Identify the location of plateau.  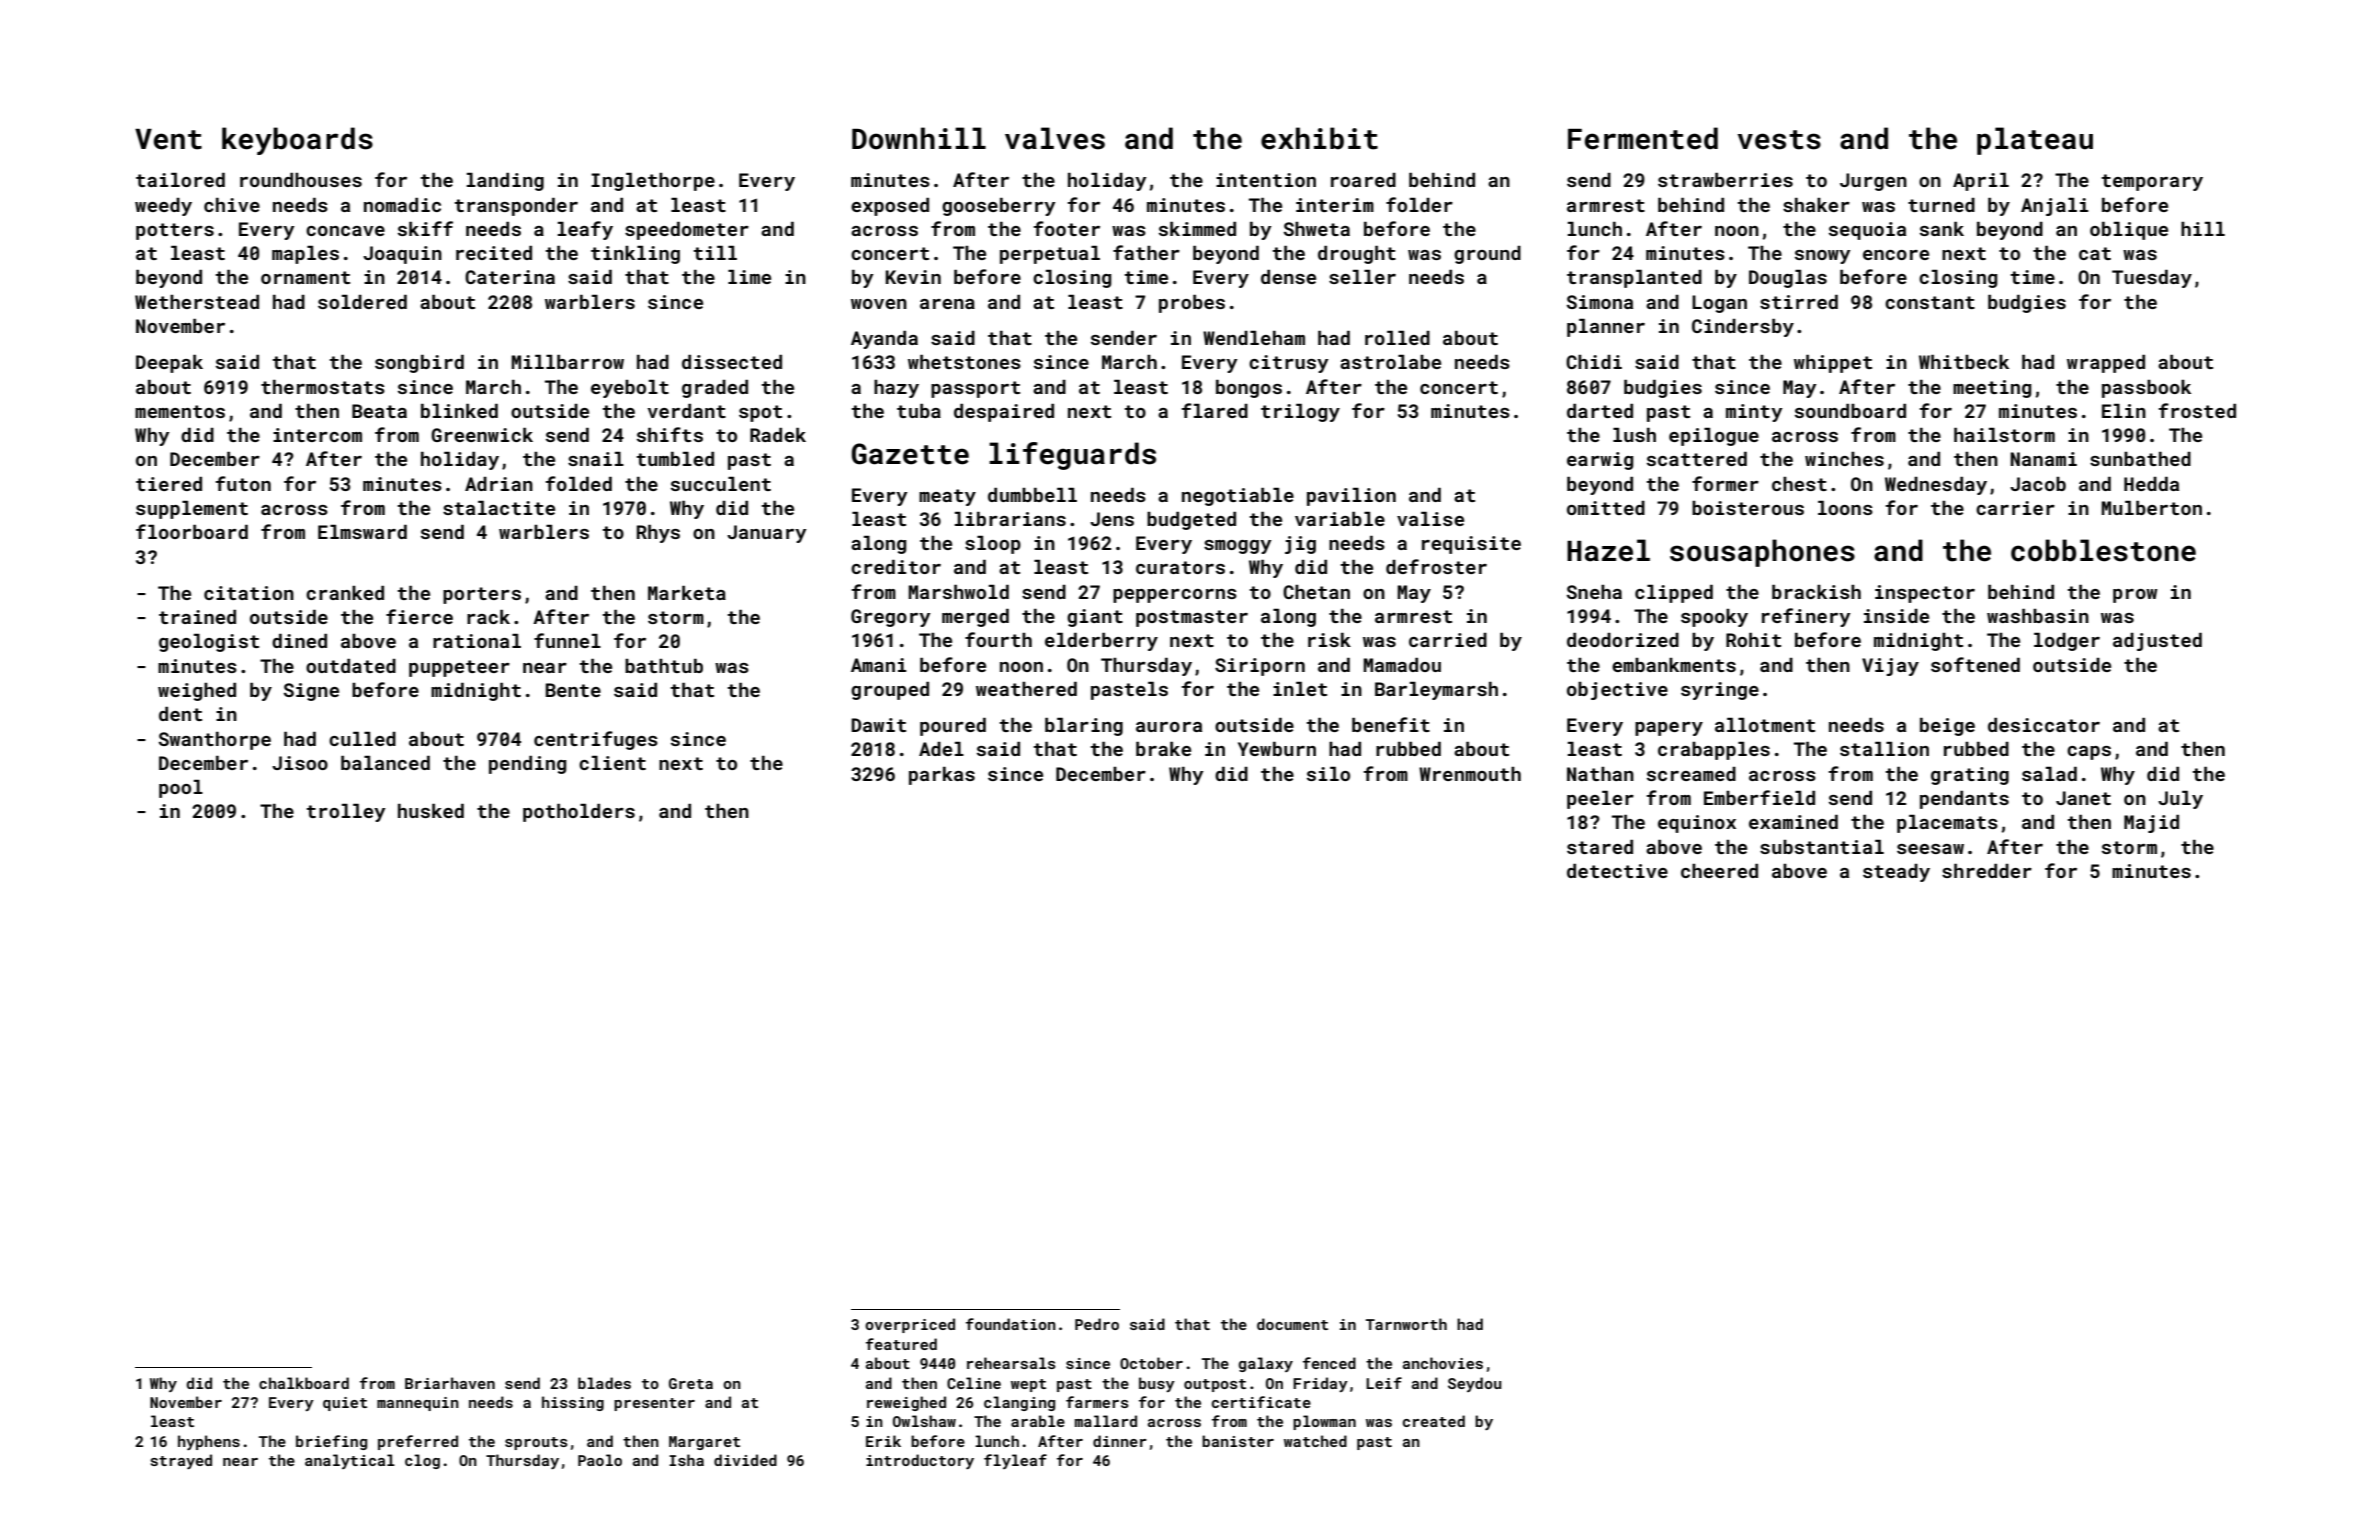
(2035, 141).
